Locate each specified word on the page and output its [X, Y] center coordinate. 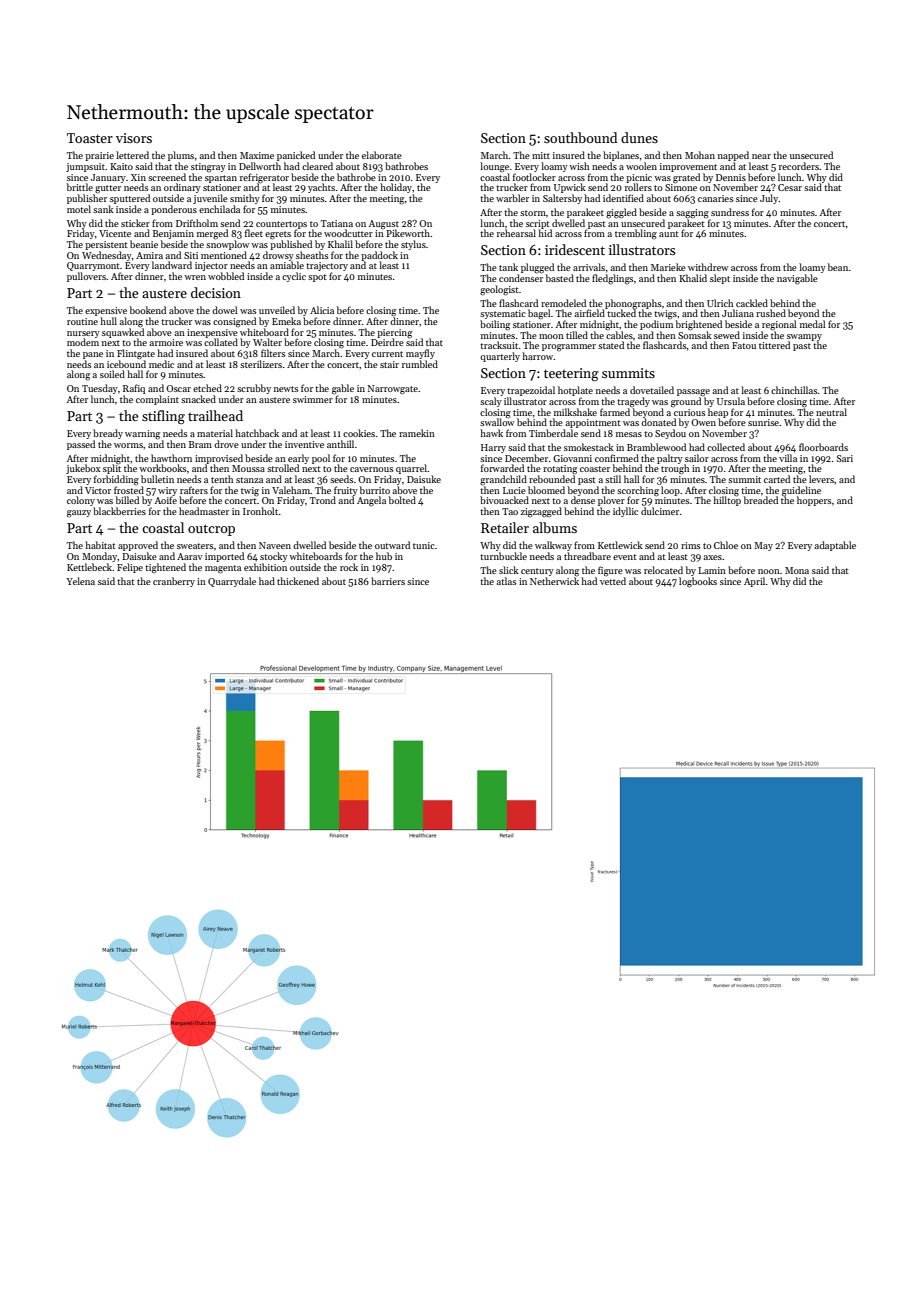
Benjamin [173, 234]
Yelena [80, 581]
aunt [669, 234]
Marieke [668, 267]
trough [675, 469]
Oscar [178, 388]
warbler [512, 198]
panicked [296, 156]
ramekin [417, 433]
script [538, 224]
